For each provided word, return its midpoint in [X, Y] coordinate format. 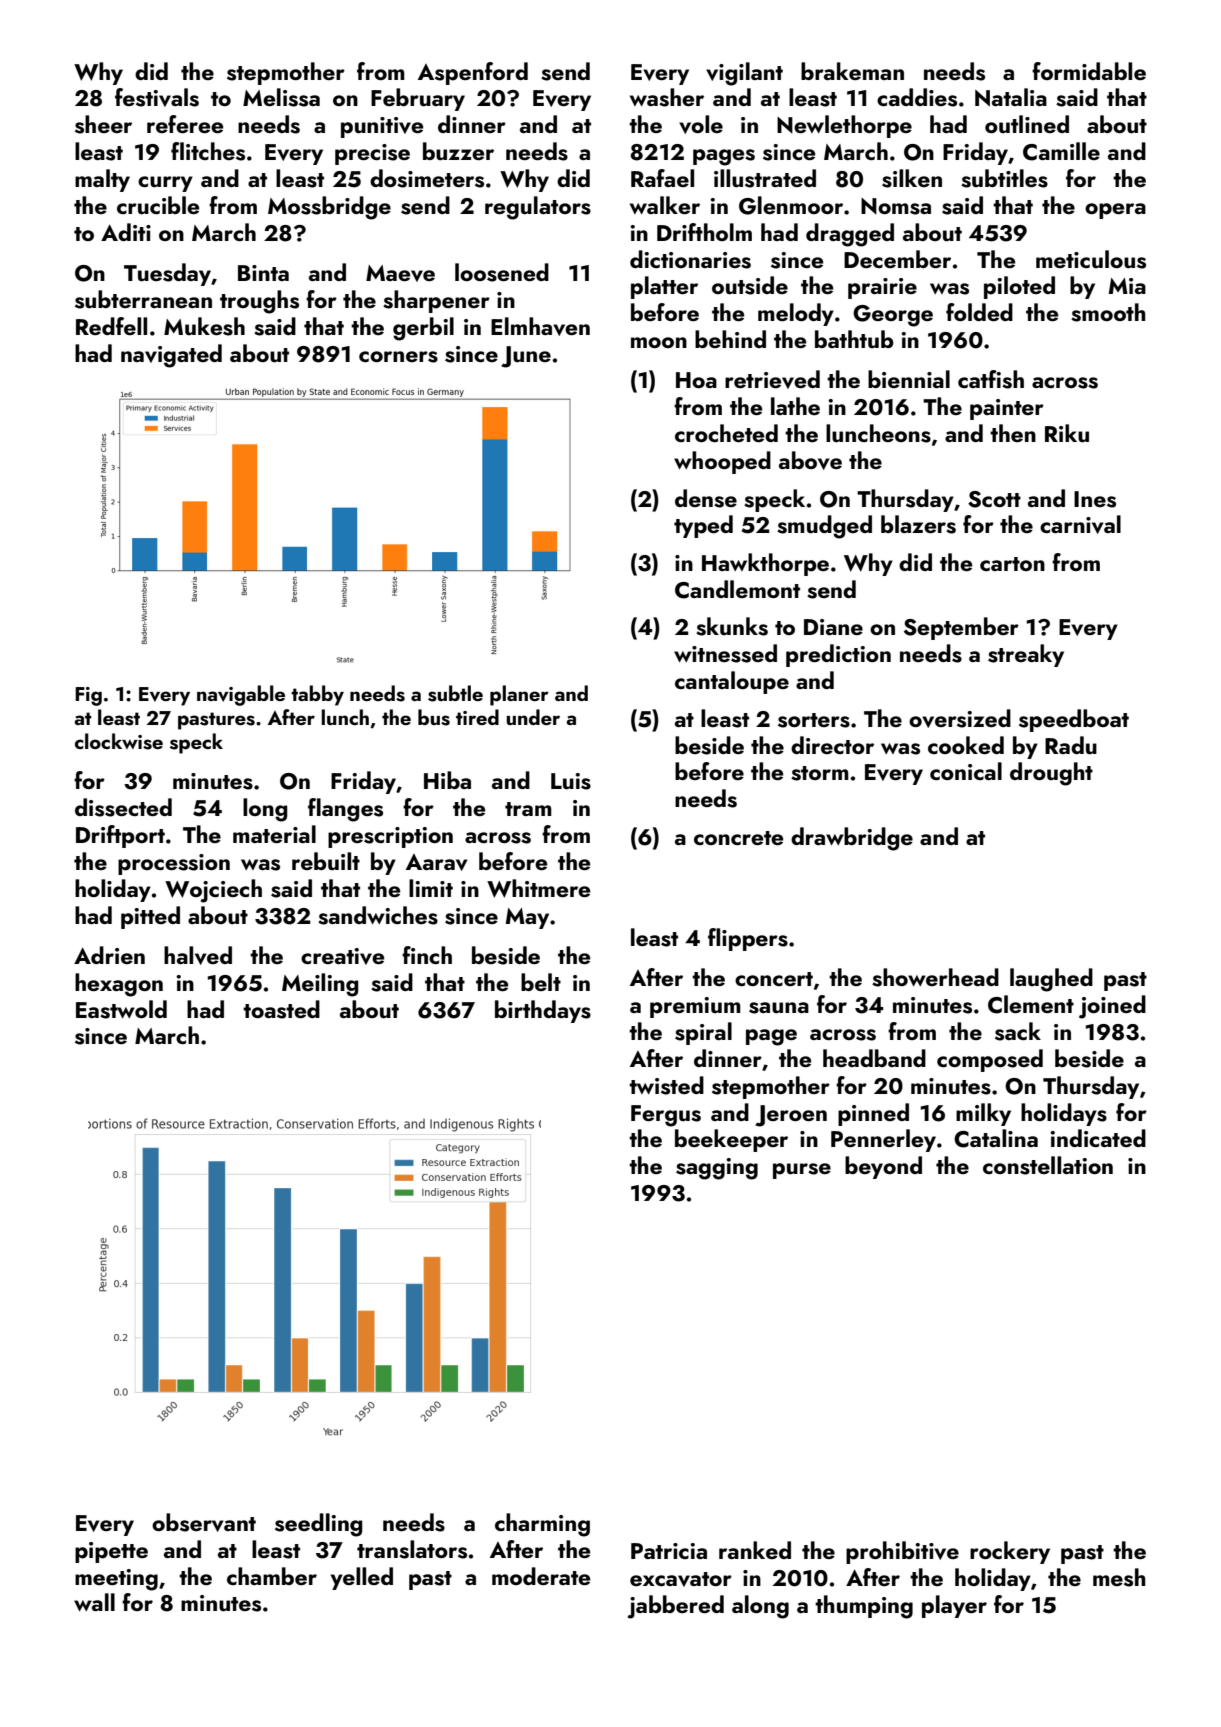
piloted [1019, 287]
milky [983, 1114]
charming [542, 1525]
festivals [157, 97]
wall [94, 1602]
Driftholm [704, 232]
